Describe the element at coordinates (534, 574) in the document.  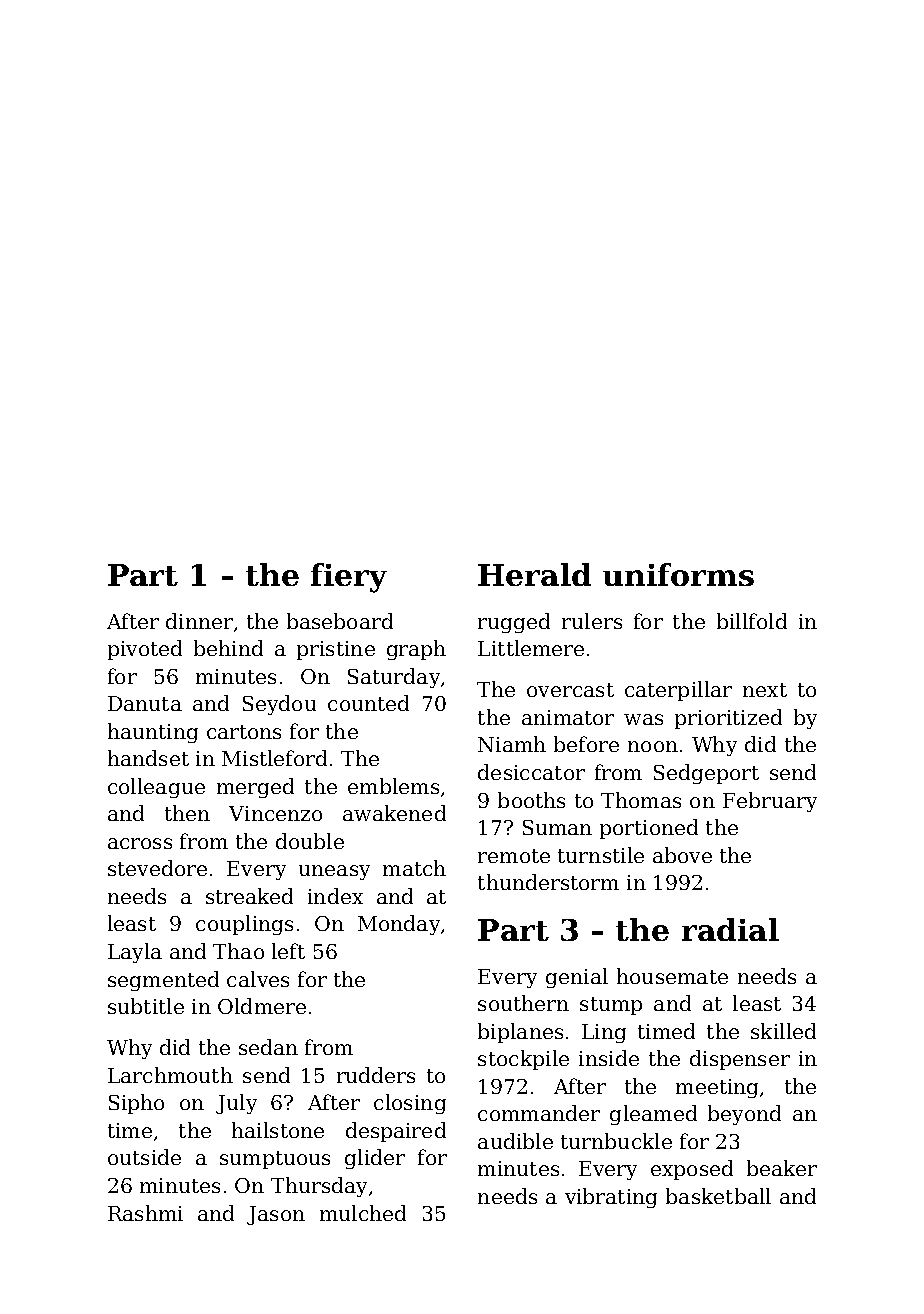
I see `Herald` at that location.
